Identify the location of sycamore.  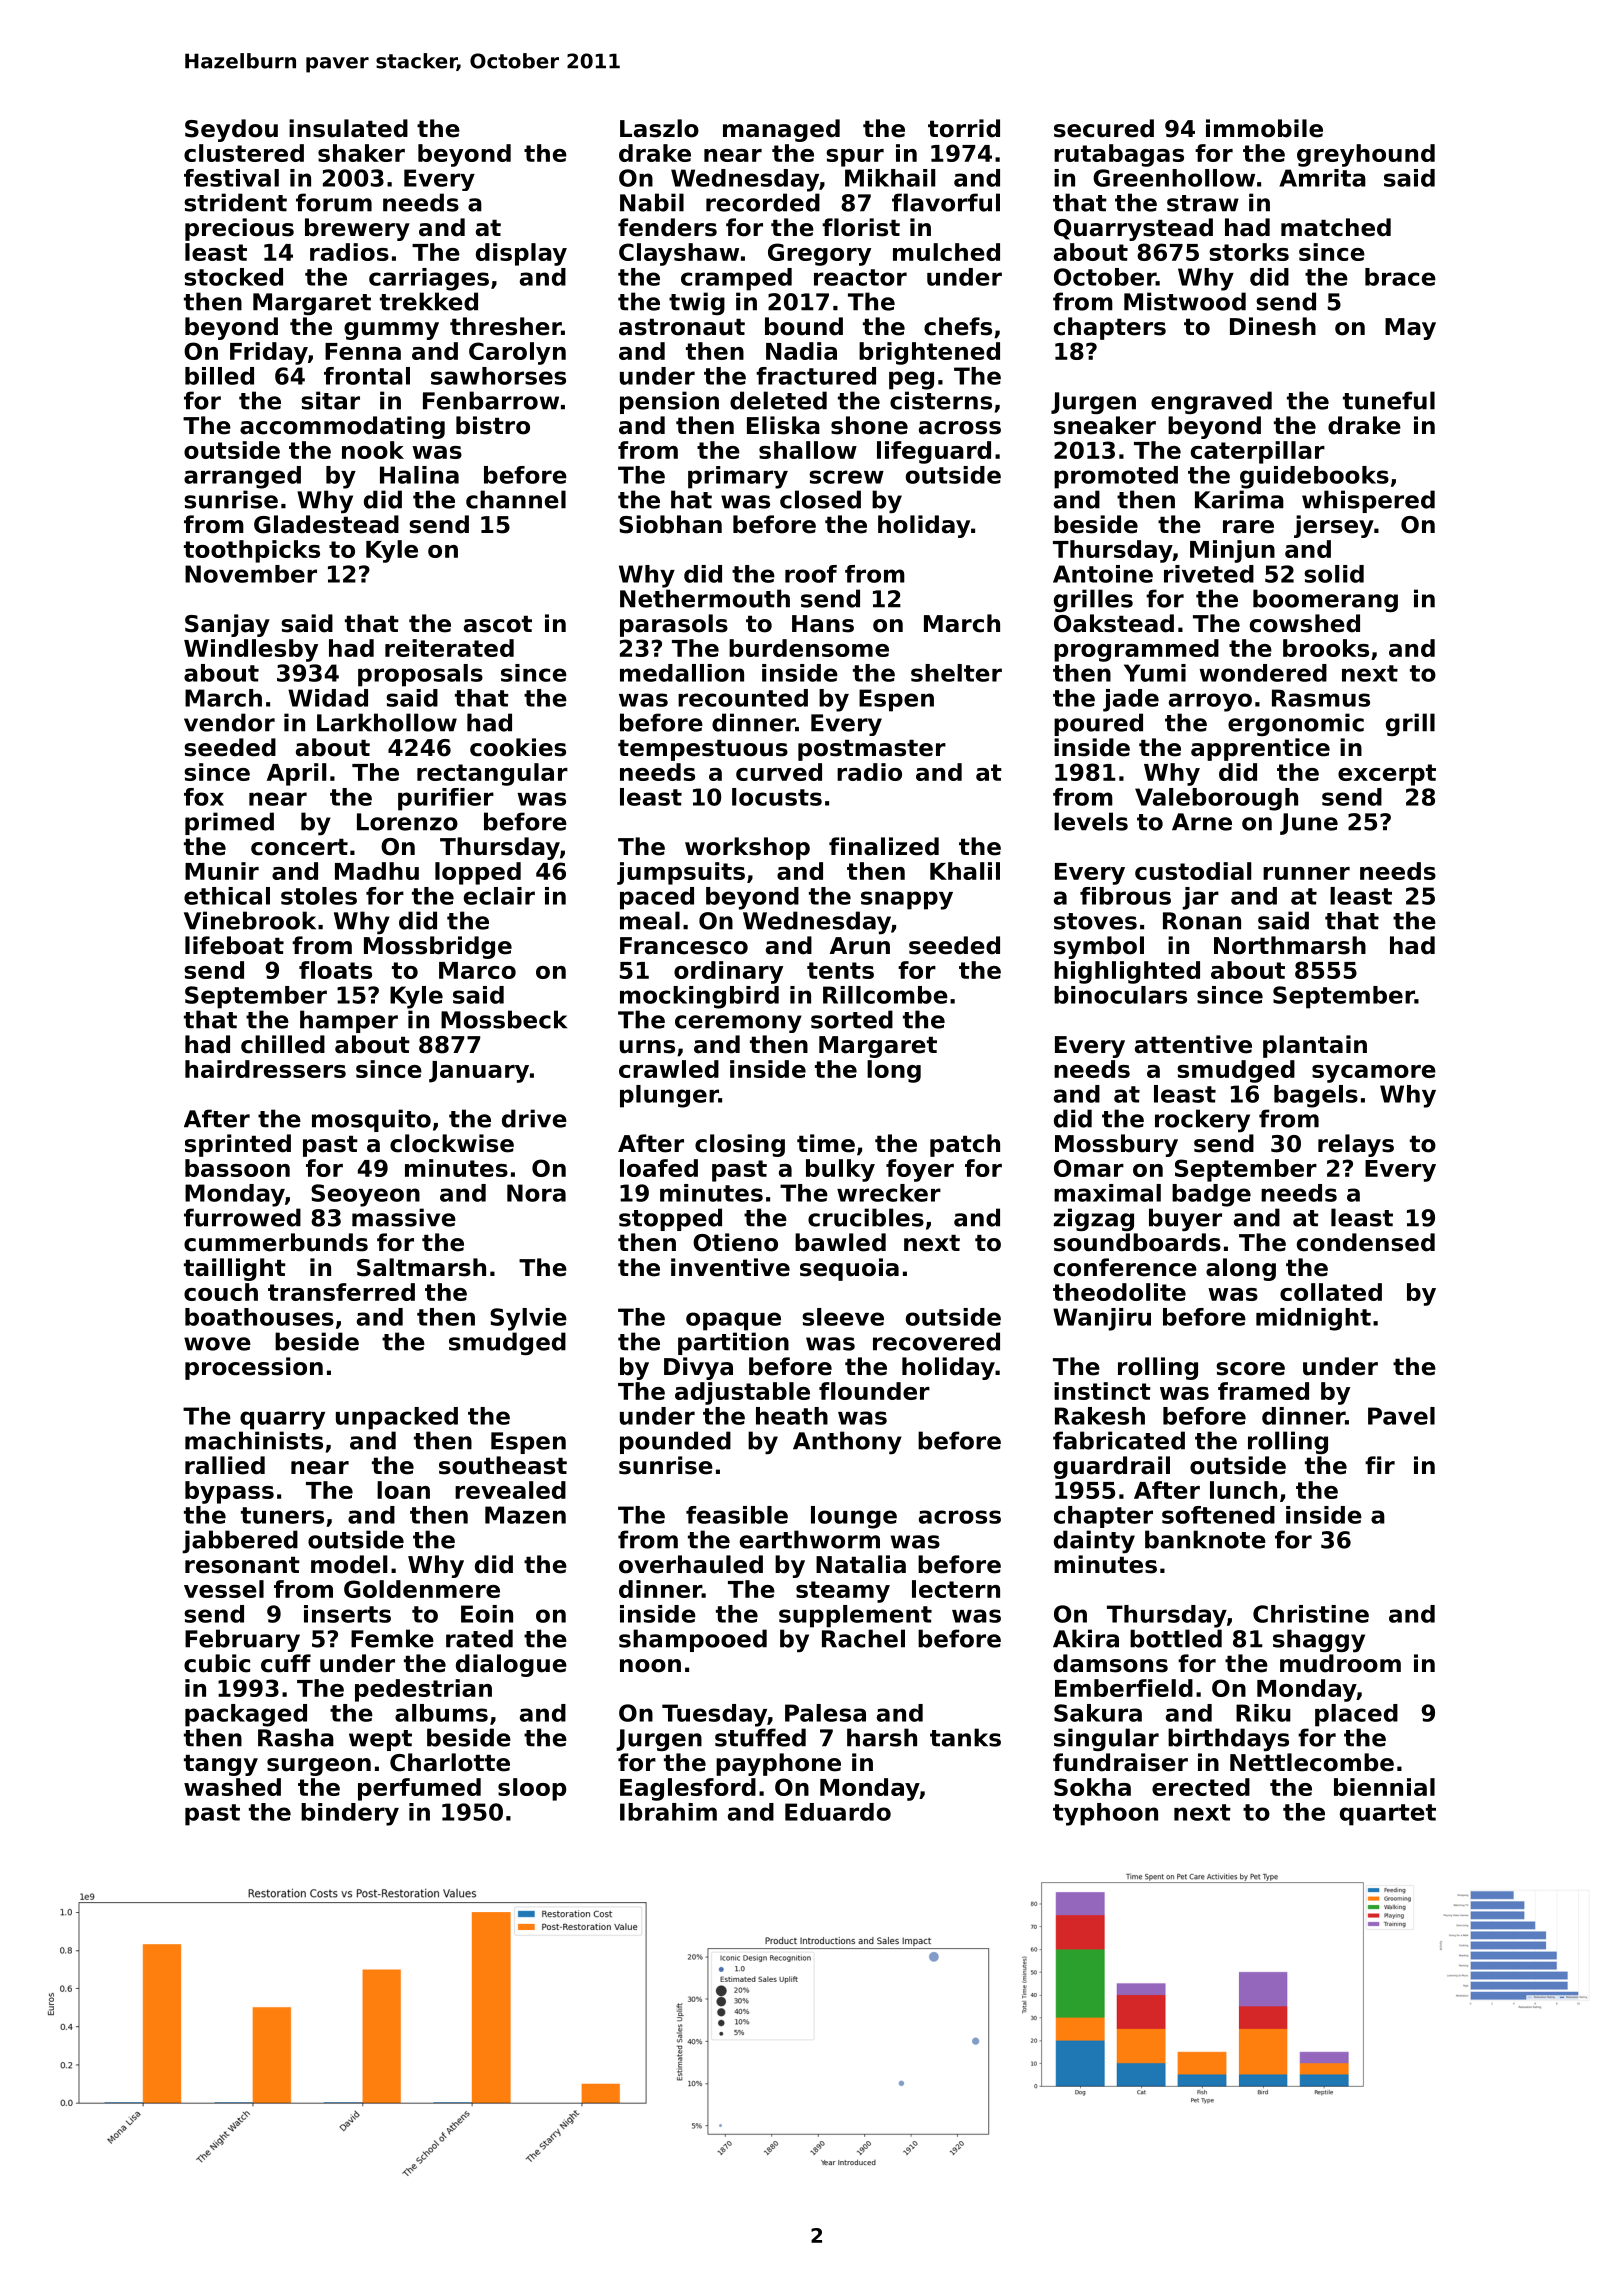
(1374, 1074).
